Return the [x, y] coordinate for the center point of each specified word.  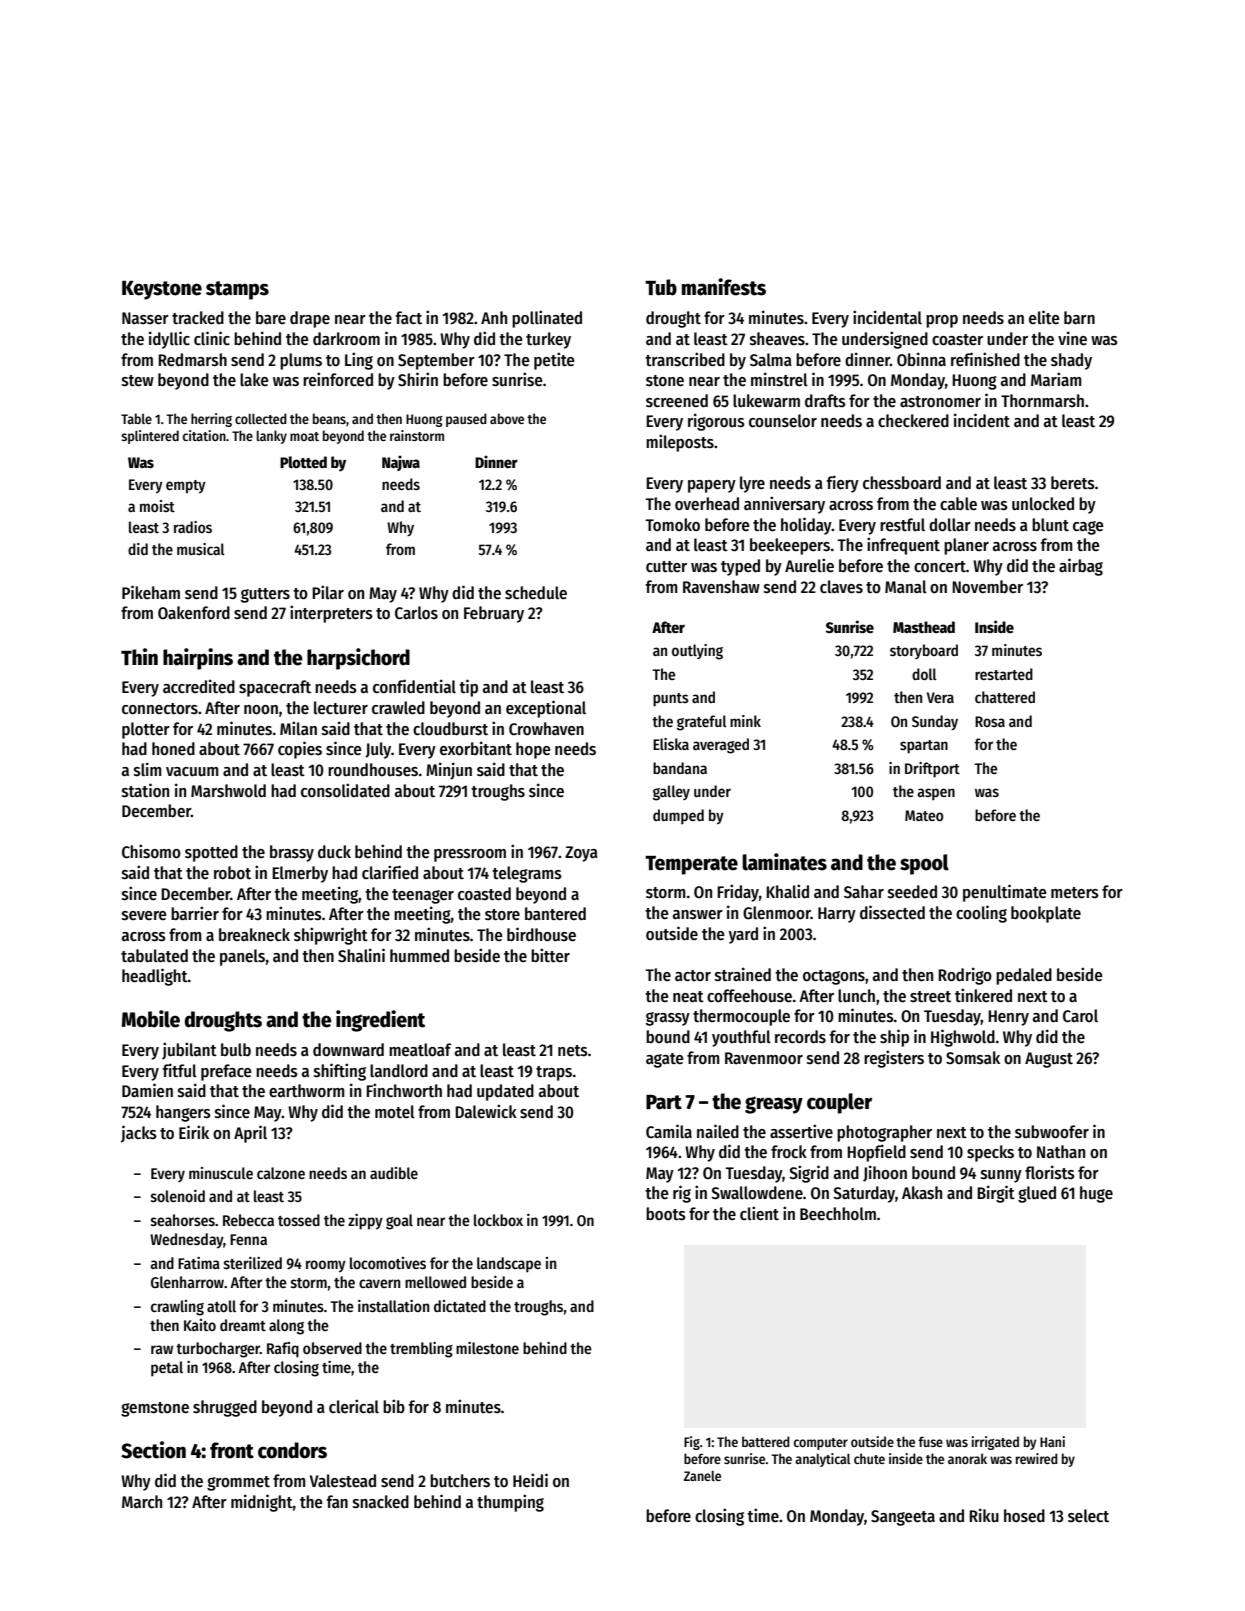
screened [677, 401]
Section [153, 1450]
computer [821, 1444]
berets [1073, 483]
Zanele [702, 1476]
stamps [237, 290]
